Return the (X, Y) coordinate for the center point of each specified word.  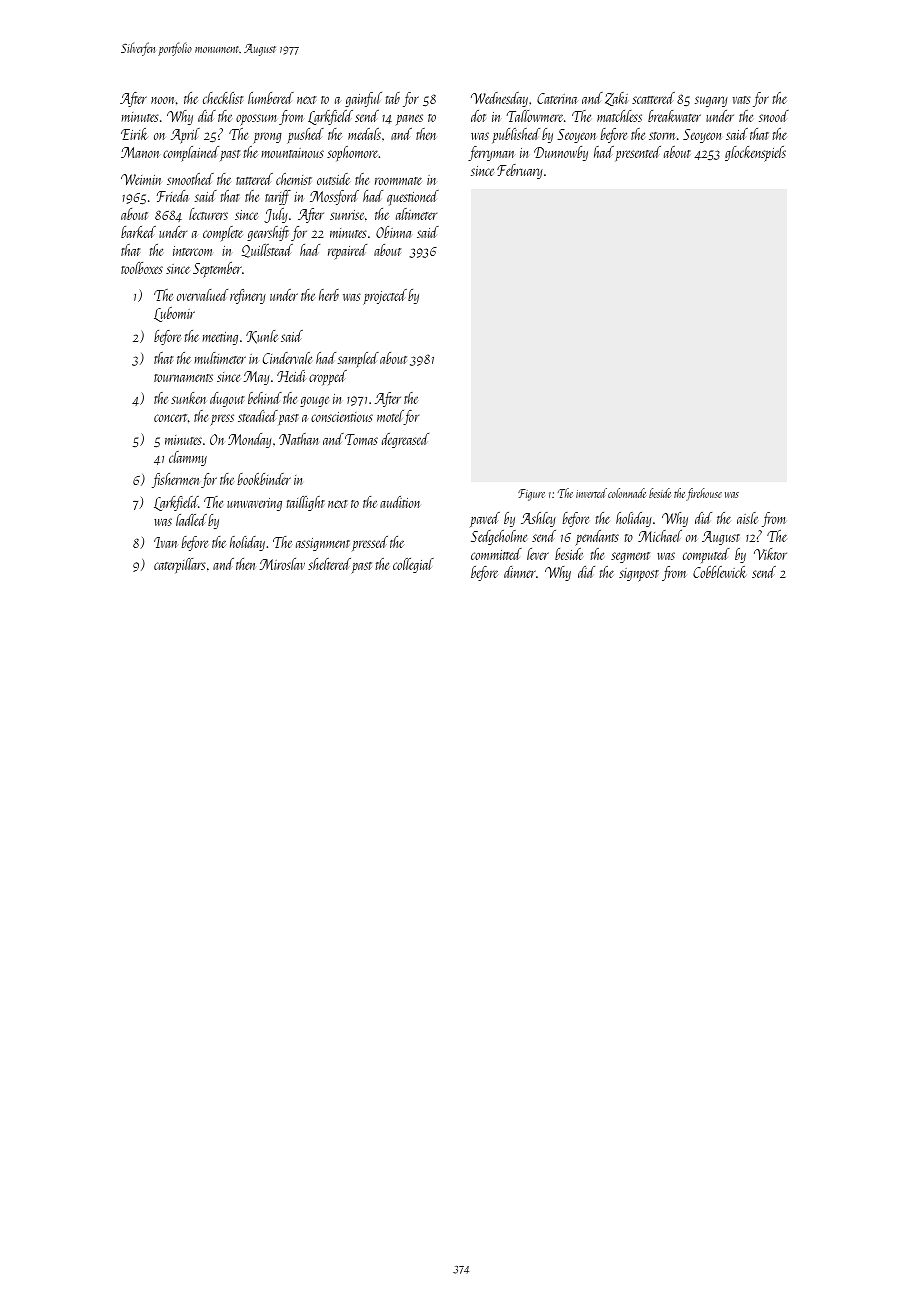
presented (638, 153)
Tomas (361, 439)
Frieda (172, 196)
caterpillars (180, 565)
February (520, 171)
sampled (358, 360)
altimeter (416, 214)
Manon (140, 152)
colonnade (627, 493)
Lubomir (174, 314)
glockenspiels (755, 154)
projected (385, 297)
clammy (188, 458)
